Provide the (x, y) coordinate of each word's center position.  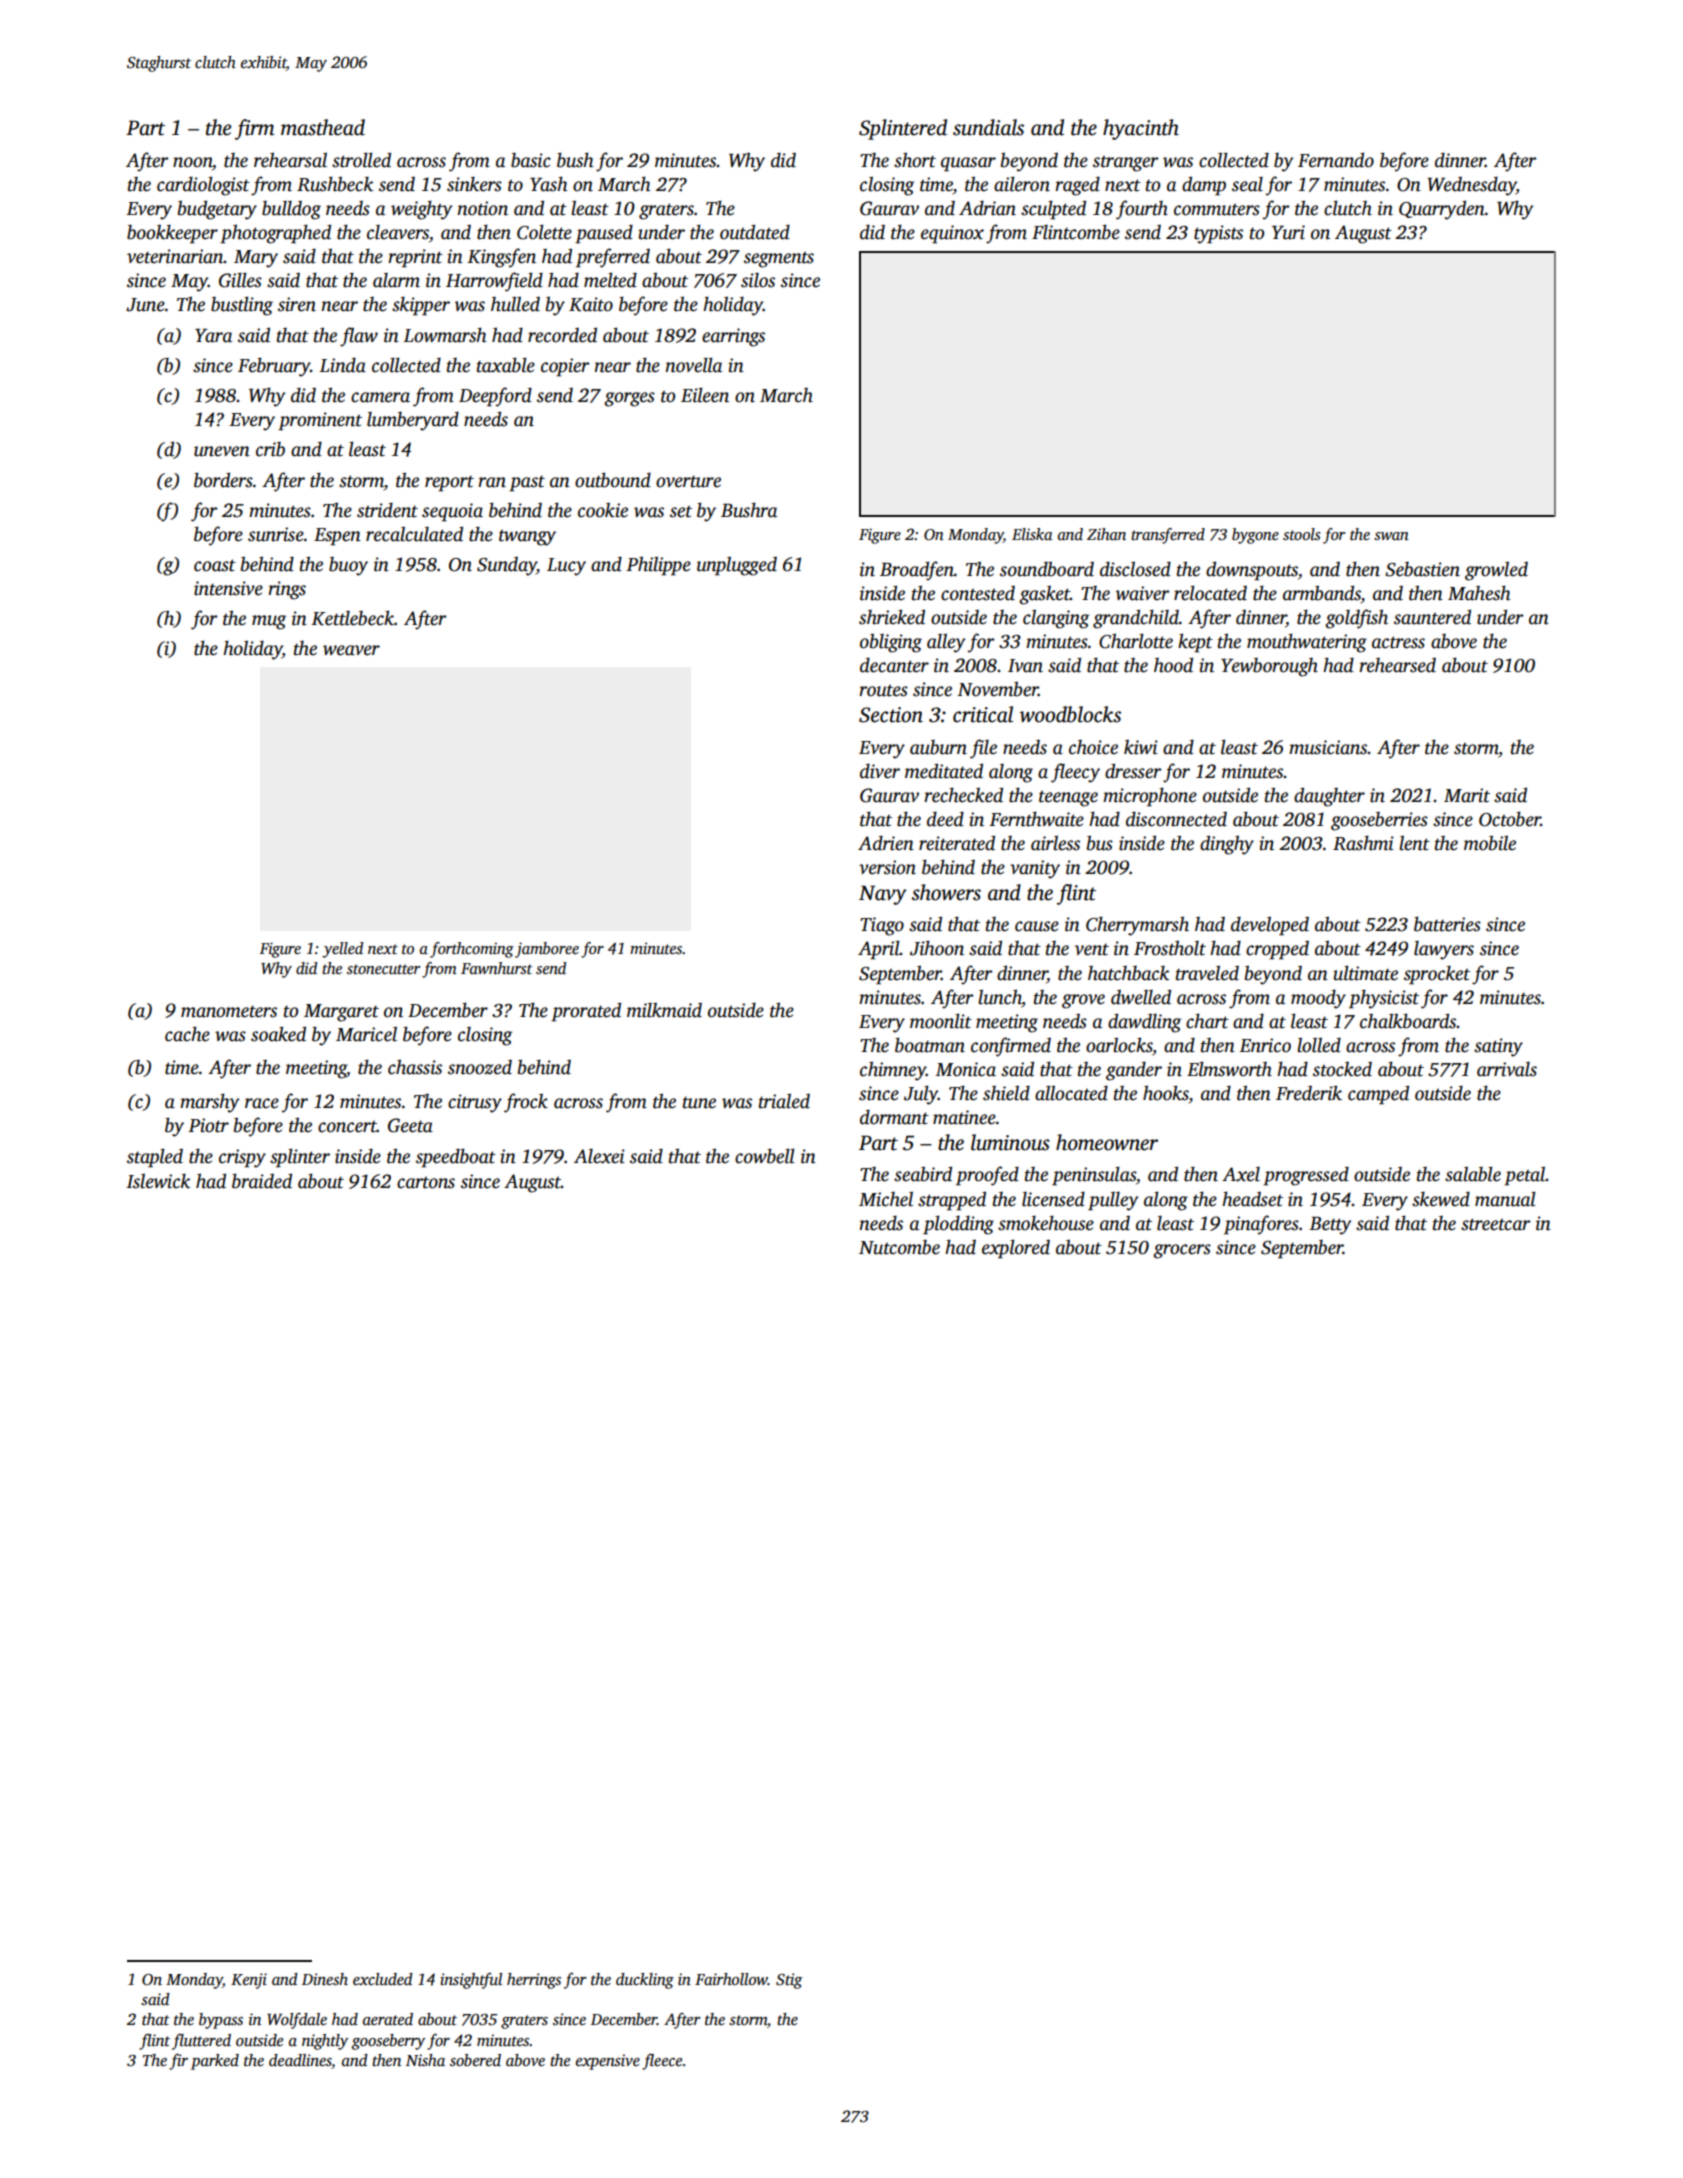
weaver (351, 650)
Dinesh (325, 1979)
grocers (1182, 1251)
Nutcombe (899, 1247)
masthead (323, 127)
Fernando (1336, 160)
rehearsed (1397, 665)
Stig (789, 1981)
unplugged (737, 566)
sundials (988, 127)
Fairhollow (731, 1979)
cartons (426, 1183)
